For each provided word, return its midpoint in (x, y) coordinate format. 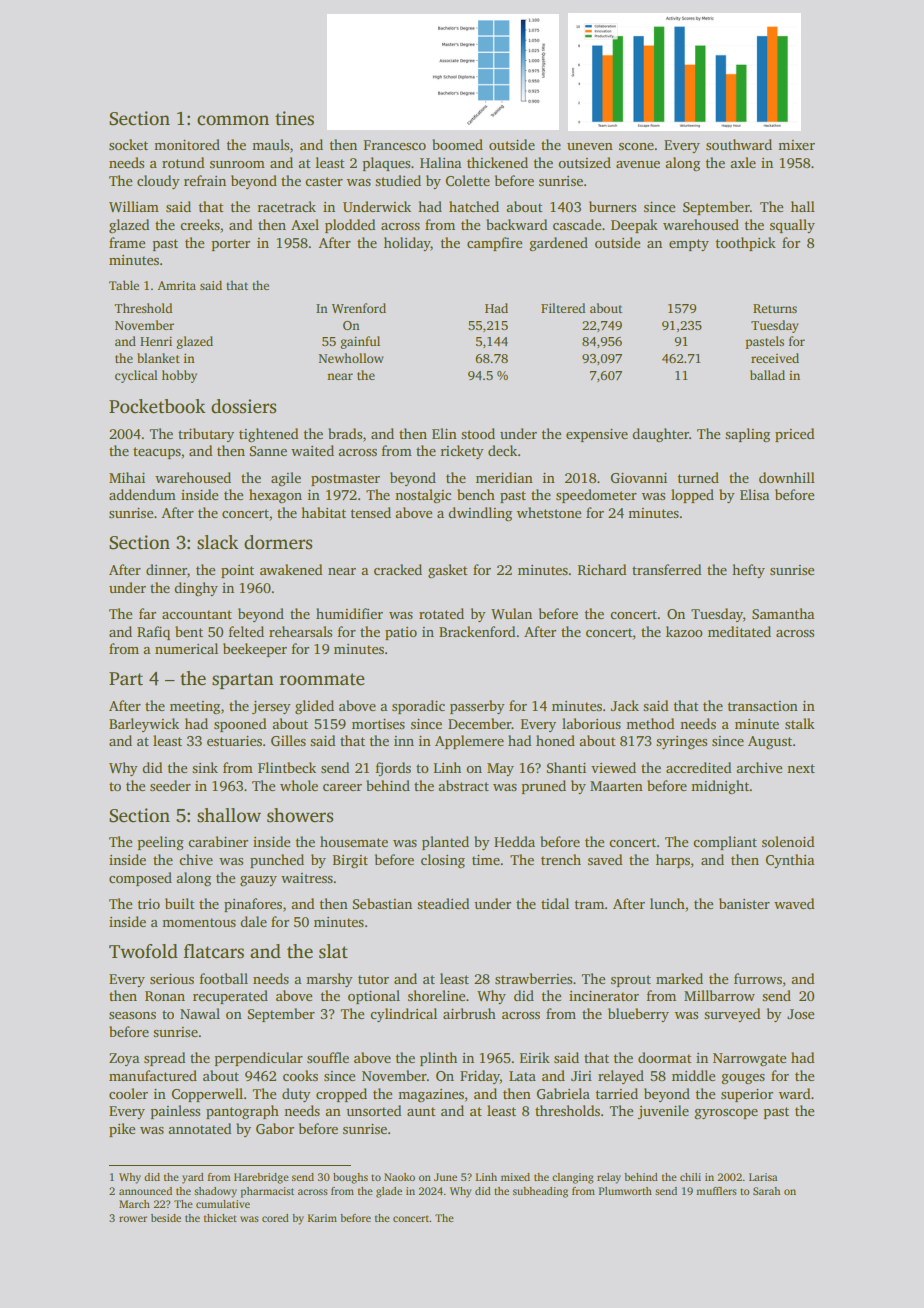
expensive (597, 435)
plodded (350, 226)
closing (443, 861)
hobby (179, 376)
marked (679, 978)
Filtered (563, 308)
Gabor (275, 1128)
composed (140, 879)
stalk (800, 723)
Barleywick (144, 725)
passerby (477, 707)
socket (128, 144)
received (775, 358)
